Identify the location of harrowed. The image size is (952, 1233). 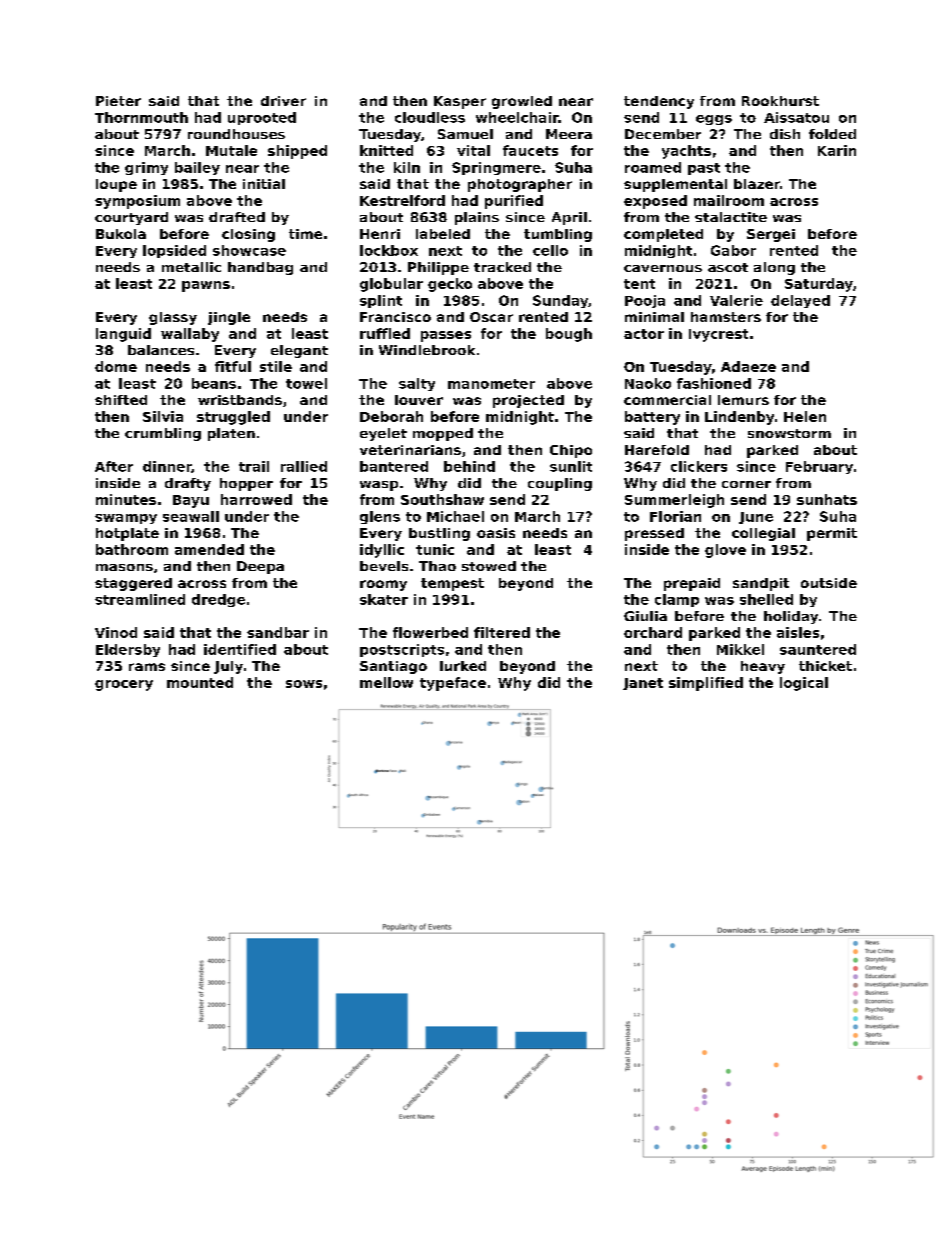
(256, 499).
